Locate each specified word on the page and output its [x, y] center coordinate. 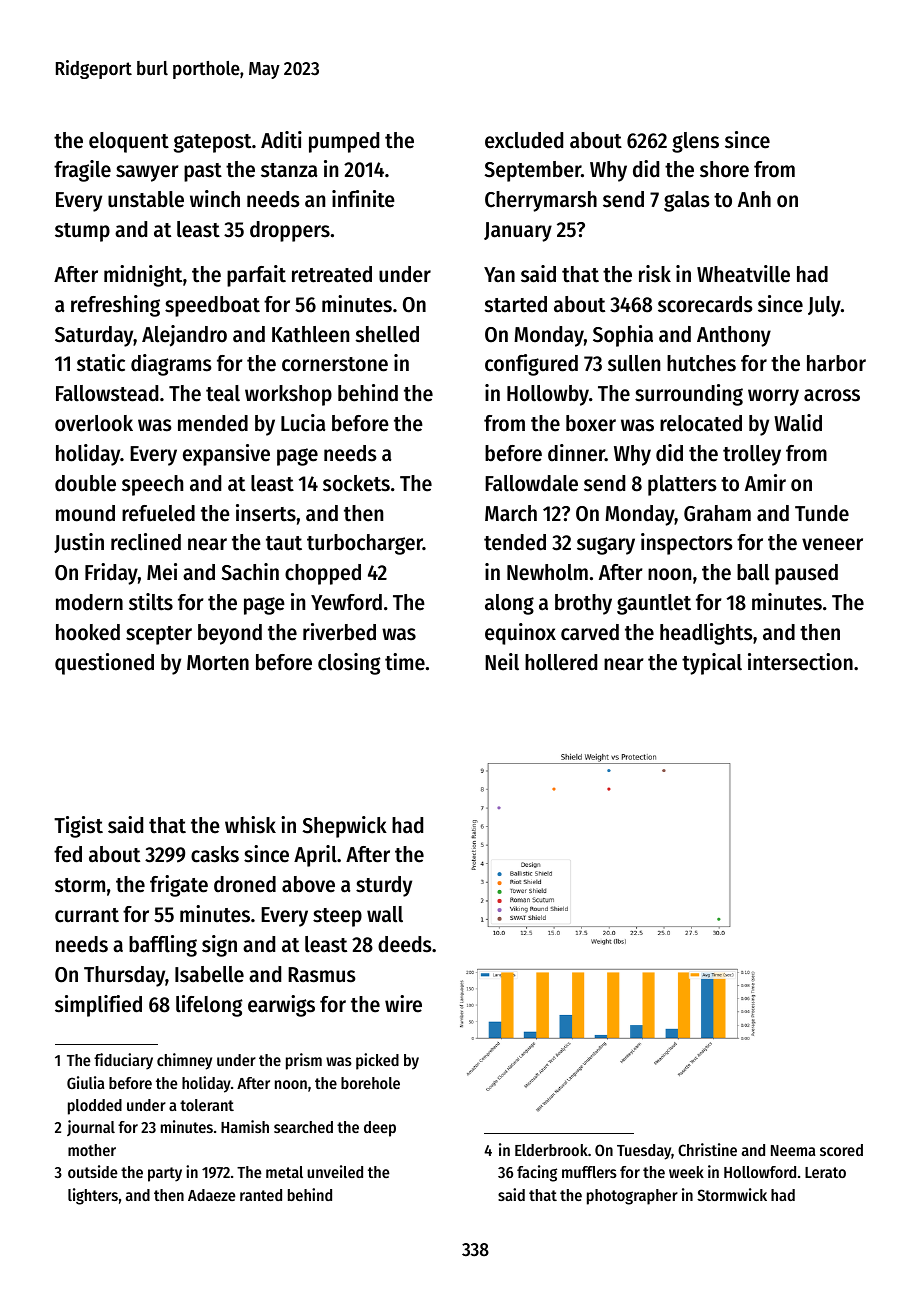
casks [215, 854]
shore [724, 169]
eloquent [129, 142]
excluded [524, 140]
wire [403, 1004]
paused [806, 574]
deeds [405, 944]
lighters [93, 1196]
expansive [226, 455]
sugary [606, 546]
